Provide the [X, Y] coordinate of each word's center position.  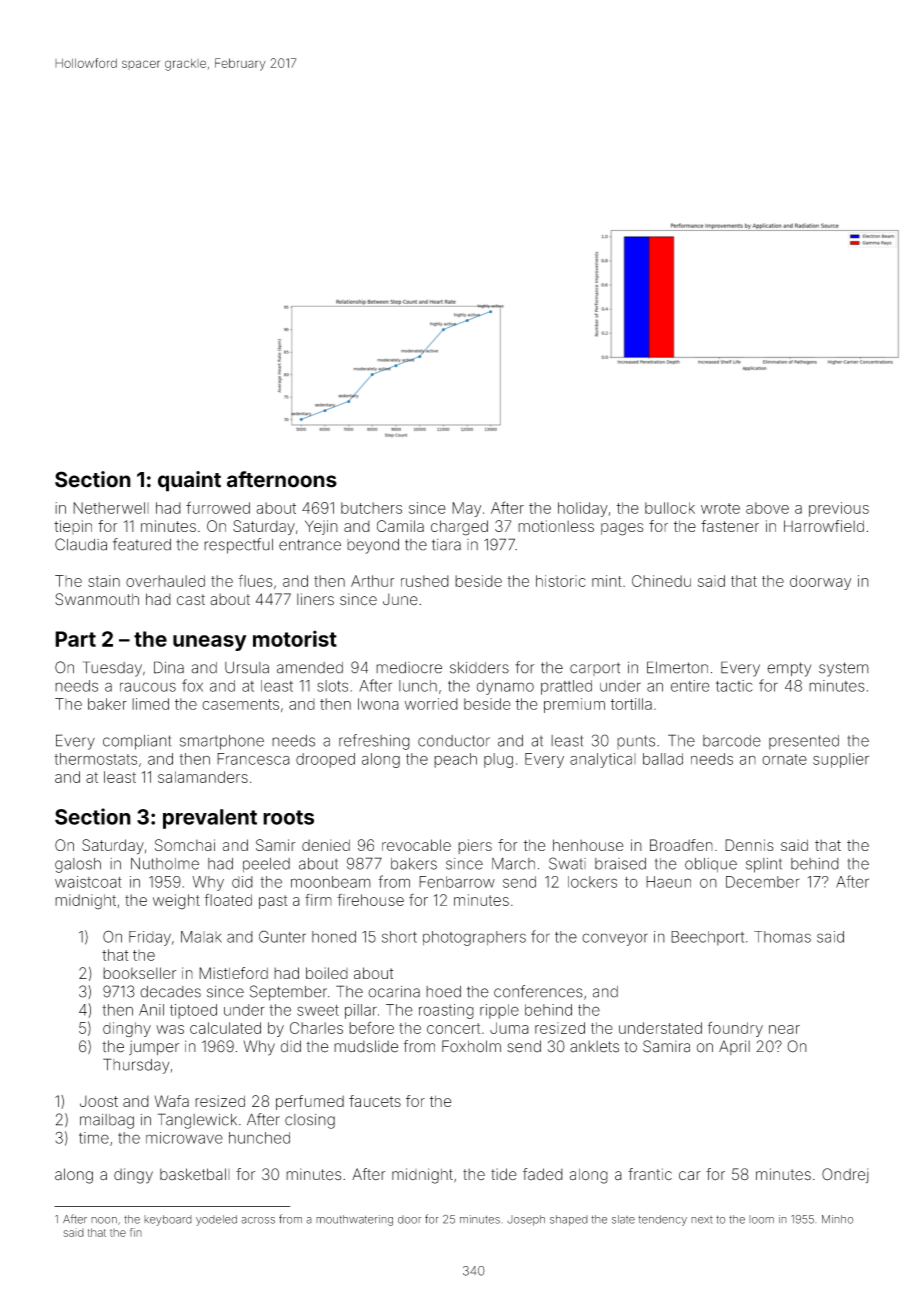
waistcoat [88, 882]
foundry [735, 1029]
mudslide [366, 1046]
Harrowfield [824, 526]
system [844, 669]
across [258, 1220]
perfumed [310, 1102]
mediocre [409, 668]
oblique [711, 865]
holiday [583, 509]
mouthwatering [354, 1220]
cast [191, 600]
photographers [474, 938]
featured [142, 544]
